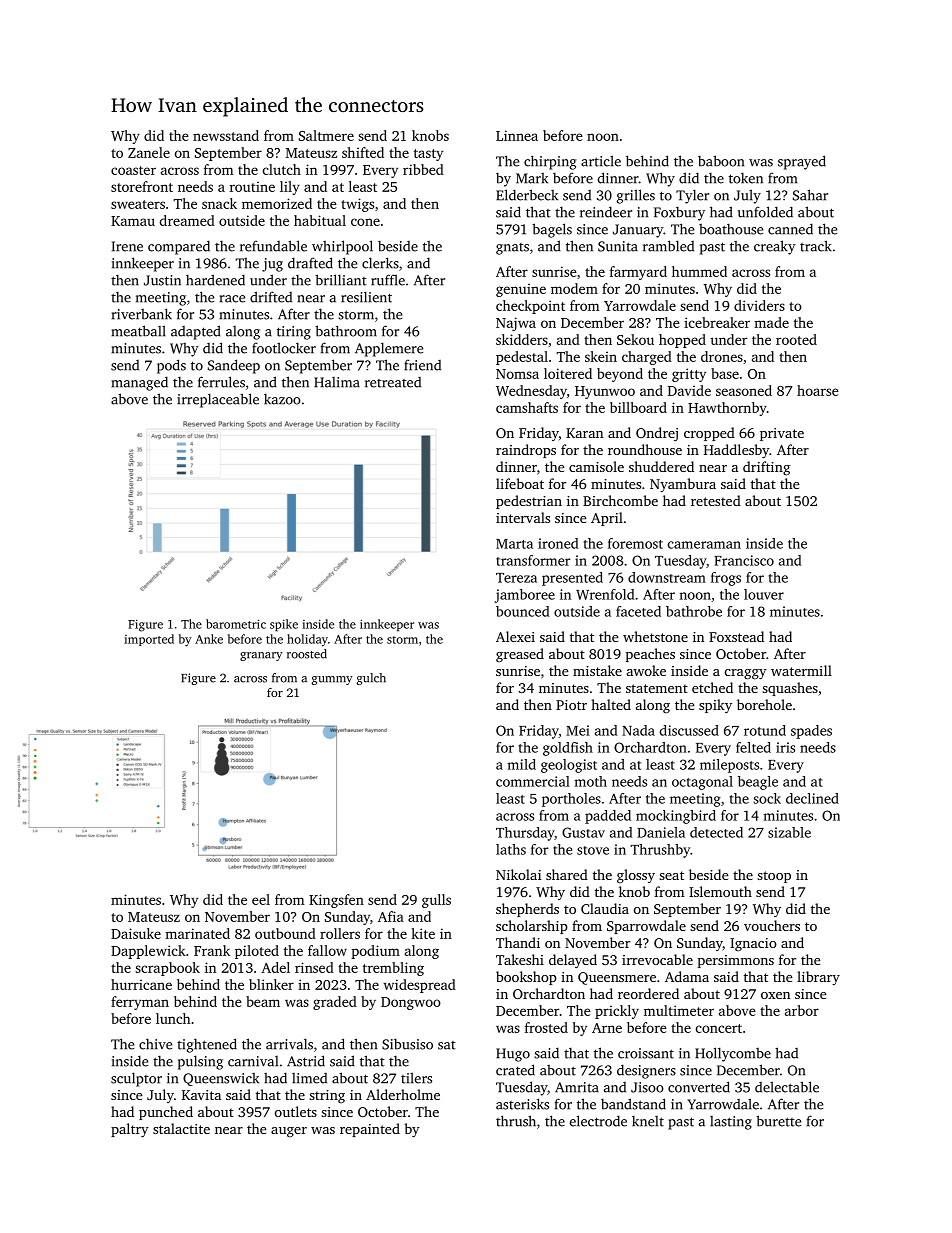 This page has width=952, height=1233. Describe the element at coordinates (133, 170) in the page. I see `coaster` at that location.
